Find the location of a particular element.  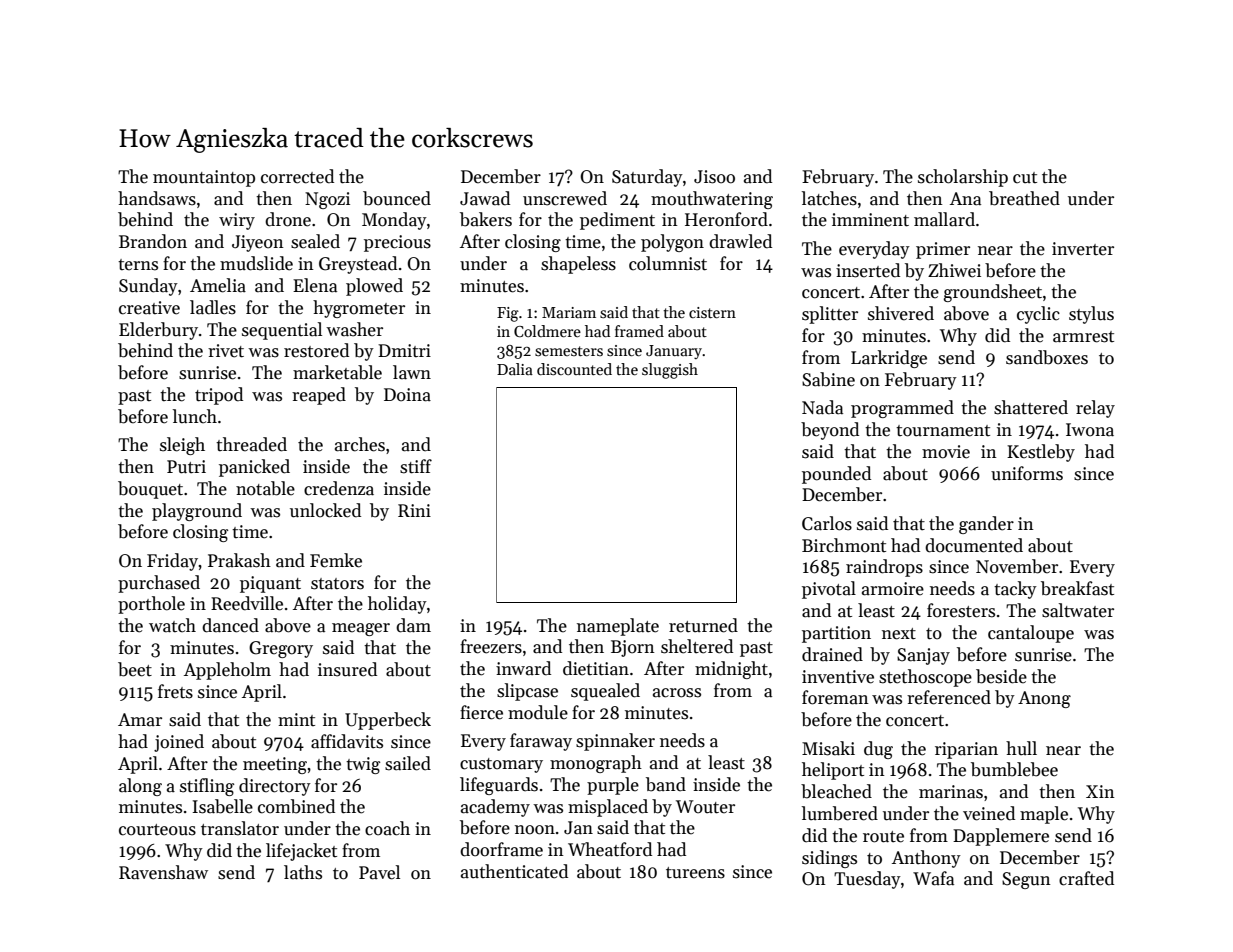

Wouter is located at coordinates (705, 807).
